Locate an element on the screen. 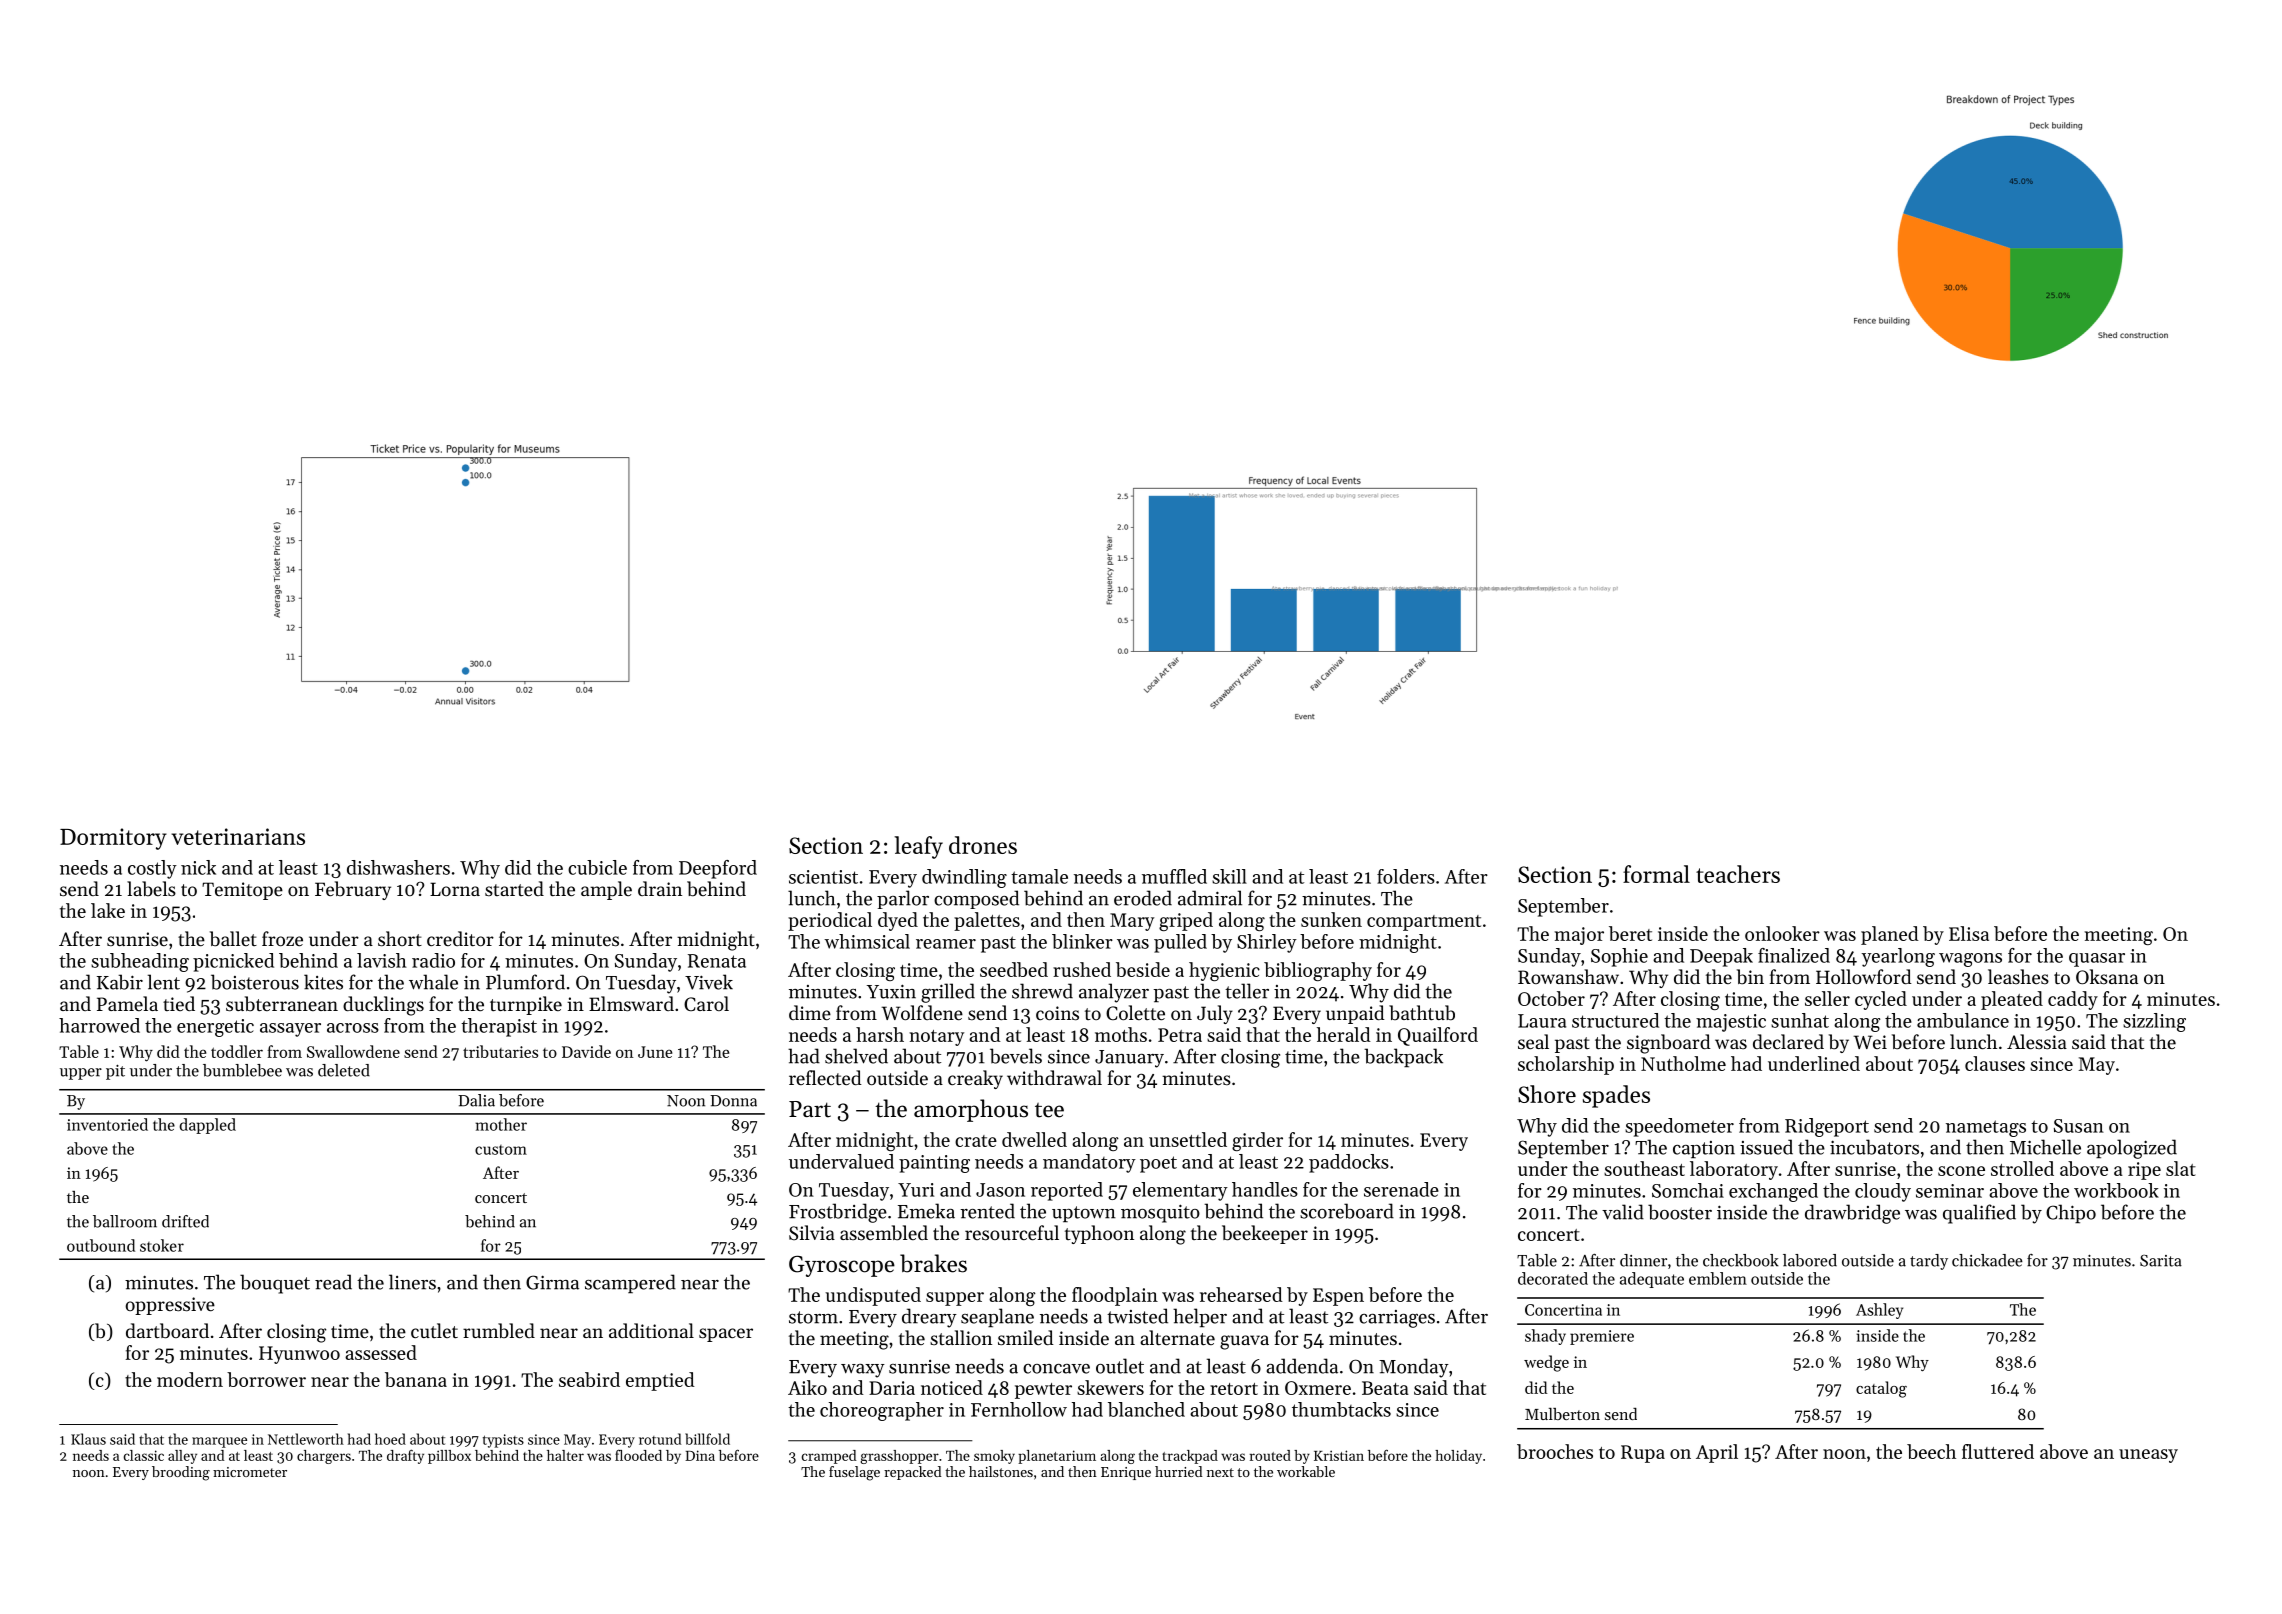  bumblebee is located at coordinates (242, 1070).
